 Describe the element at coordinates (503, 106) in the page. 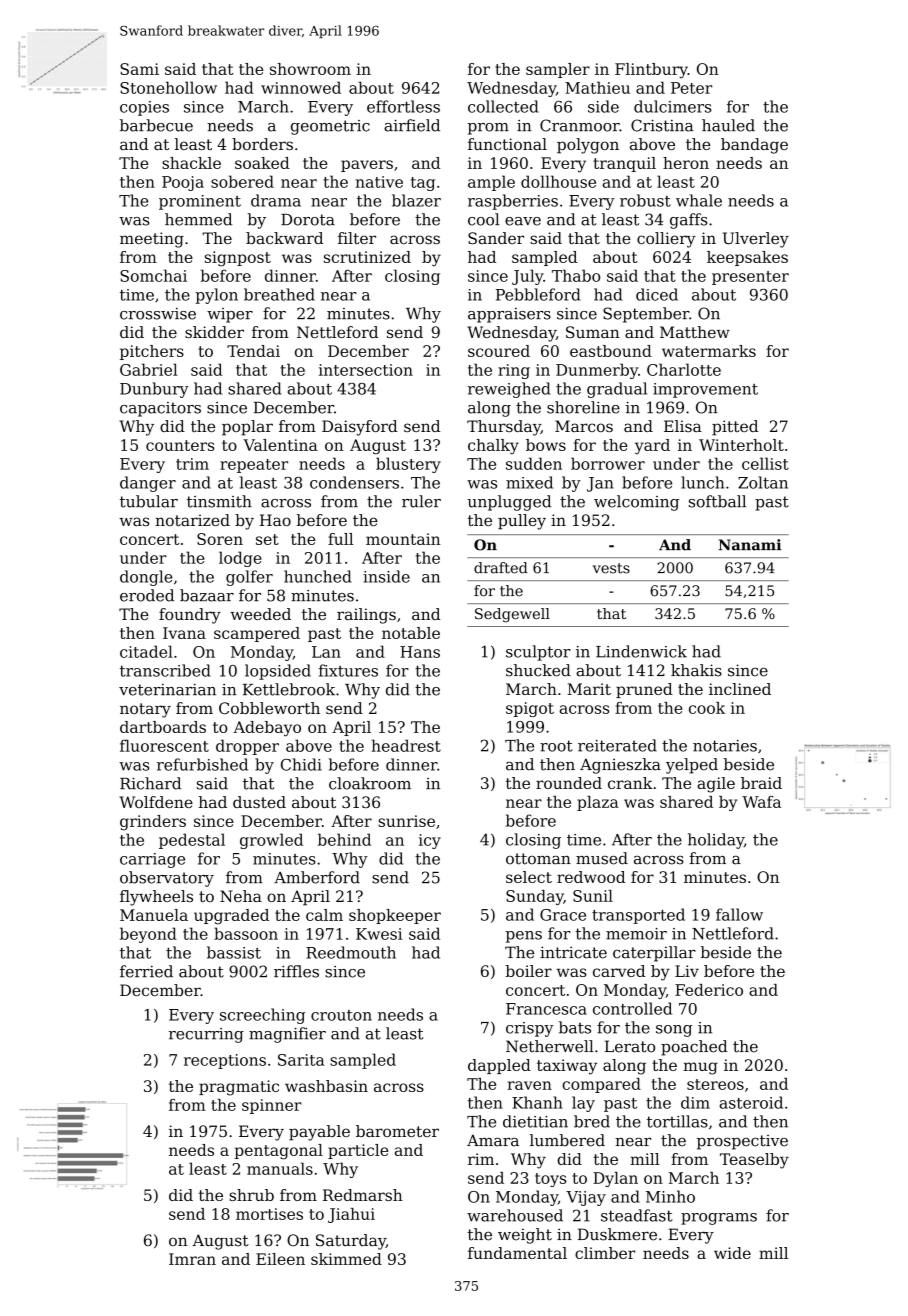

I see `collected` at that location.
